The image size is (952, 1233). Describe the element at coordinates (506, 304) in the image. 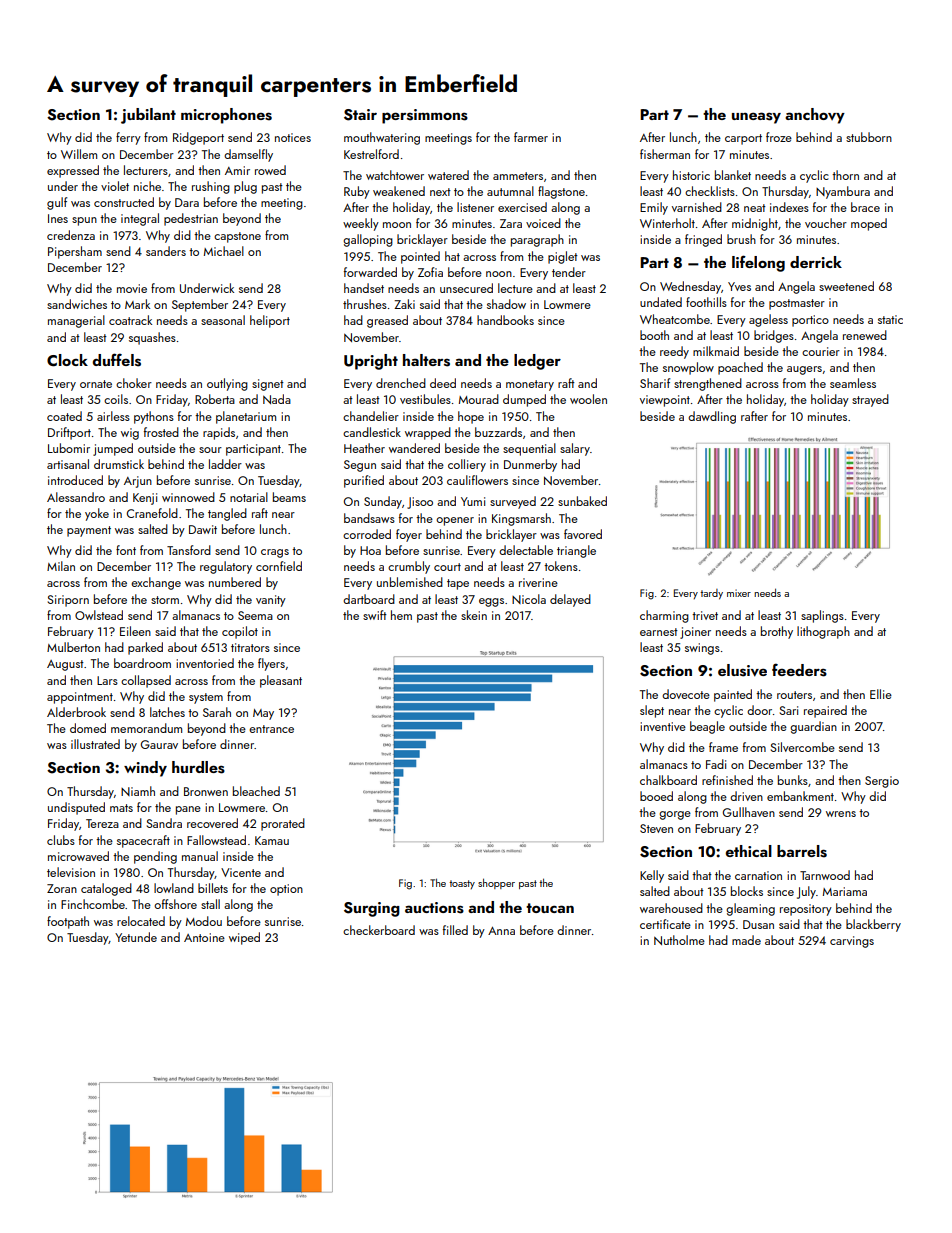

I see `shadow` at that location.
